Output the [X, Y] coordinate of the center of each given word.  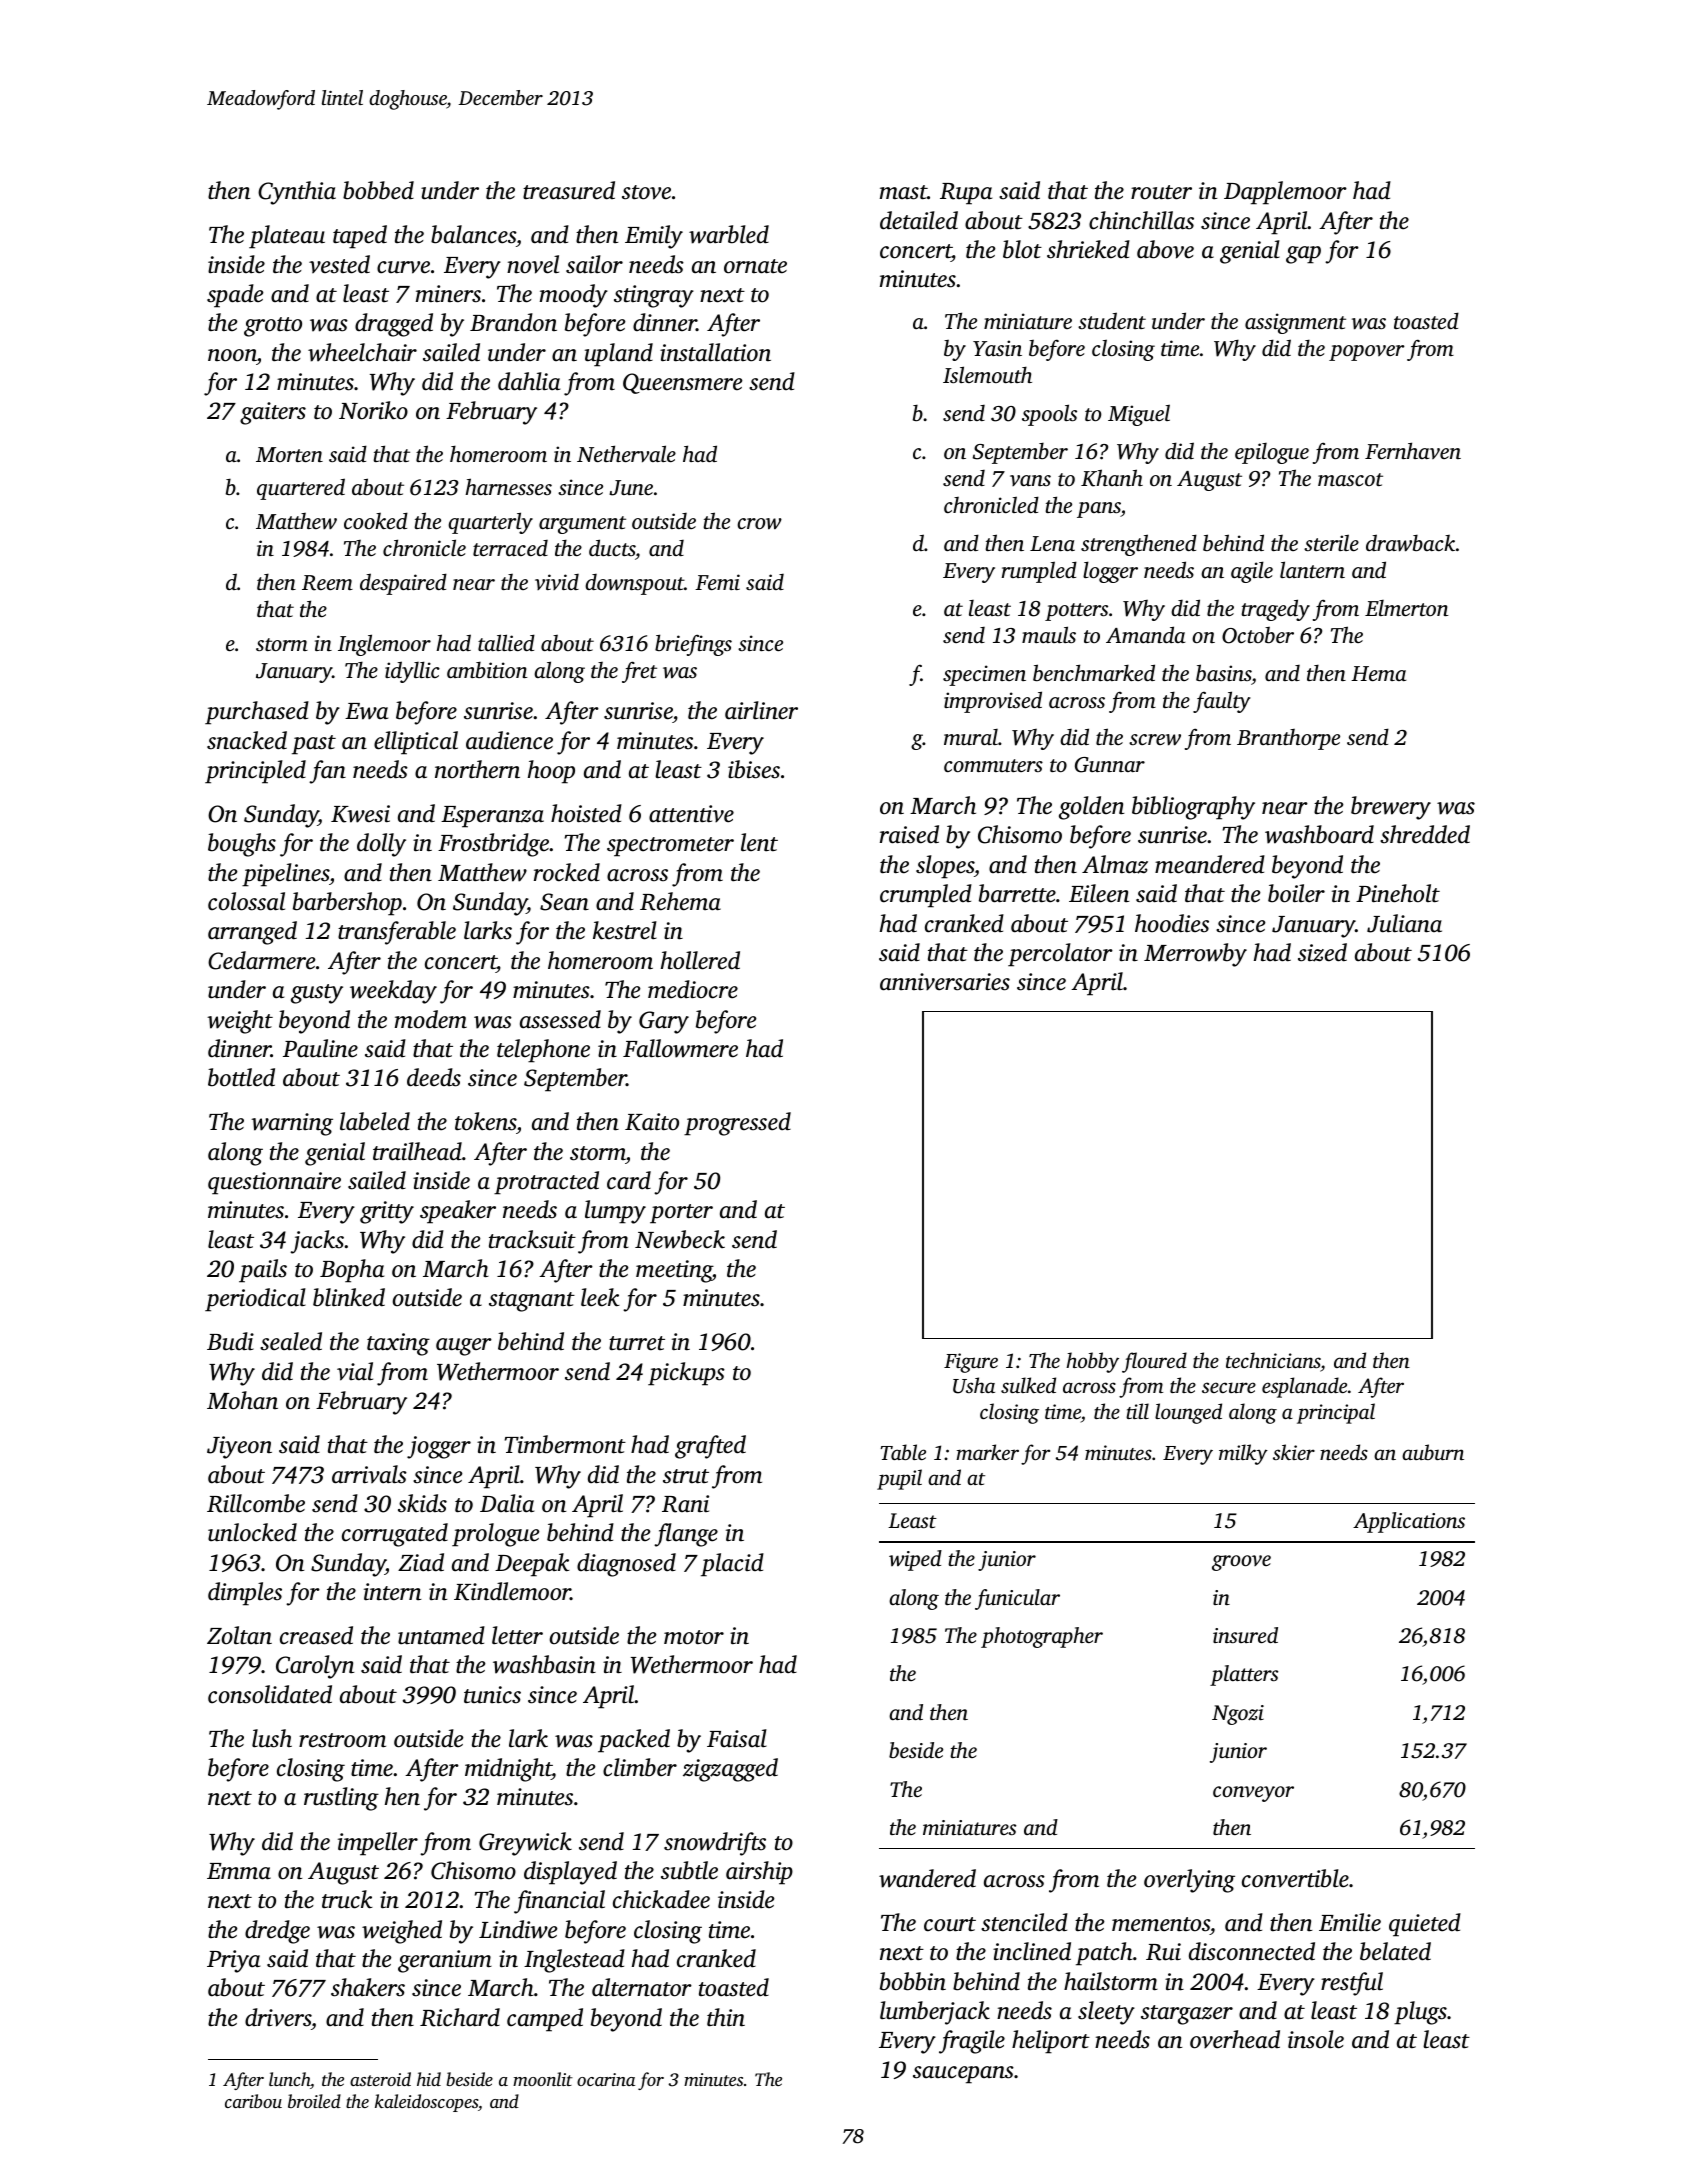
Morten [289, 454]
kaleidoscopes [426, 2103]
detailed [919, 220]
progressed [737, 1124]
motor [694, 1637]
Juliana [1404, 923]
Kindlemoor [512, 1591]
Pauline [320, 1048]
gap [1303, 255]
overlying [1189, 1881]
